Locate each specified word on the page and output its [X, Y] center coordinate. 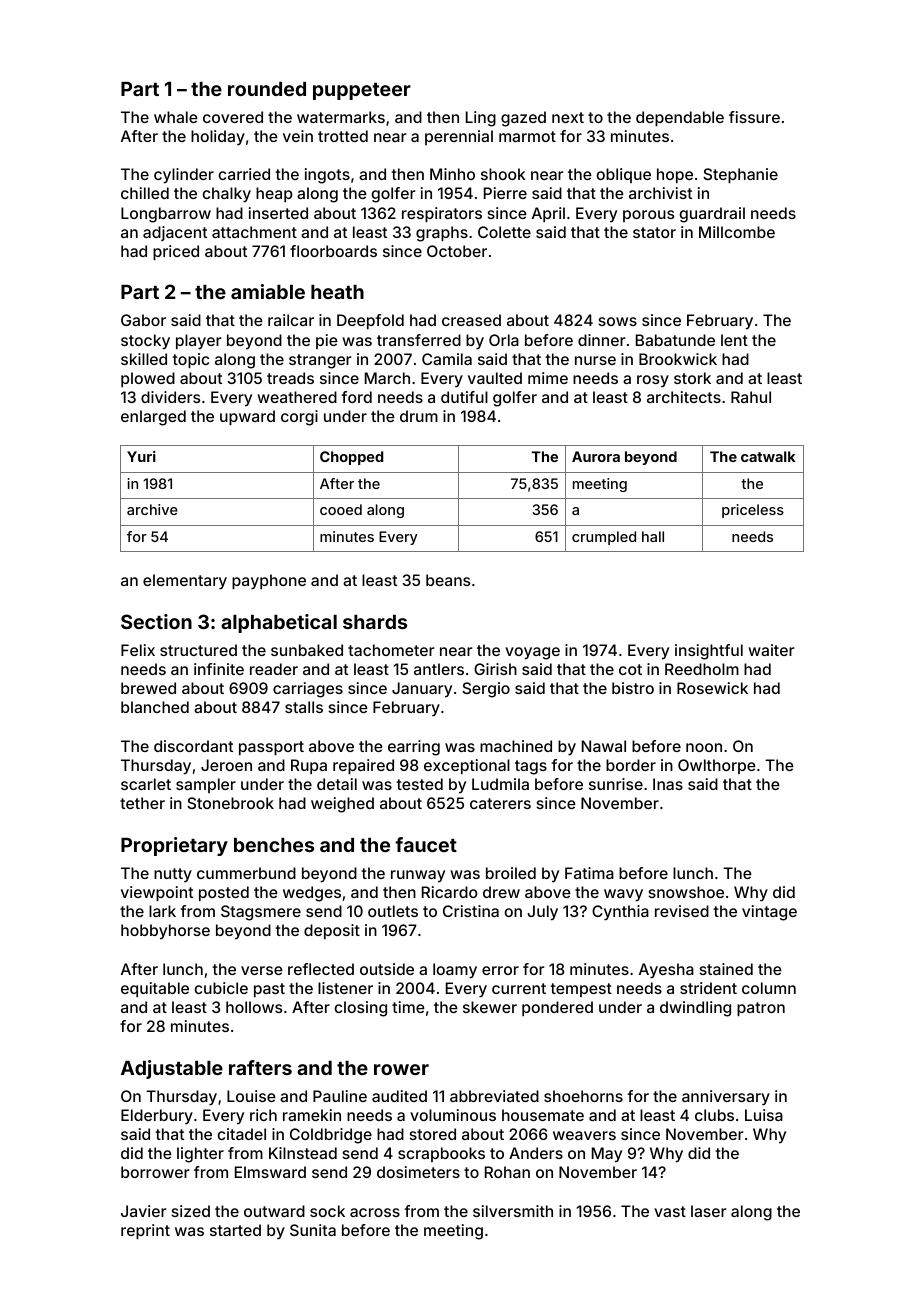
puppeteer [362, 91]
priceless [753, 511]
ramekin [312, 1115]
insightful [709, 652]
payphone [269, 582]
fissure [754, 117]
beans [448, 580]
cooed [341, 509]
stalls [304, 707]
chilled [145, 193]
